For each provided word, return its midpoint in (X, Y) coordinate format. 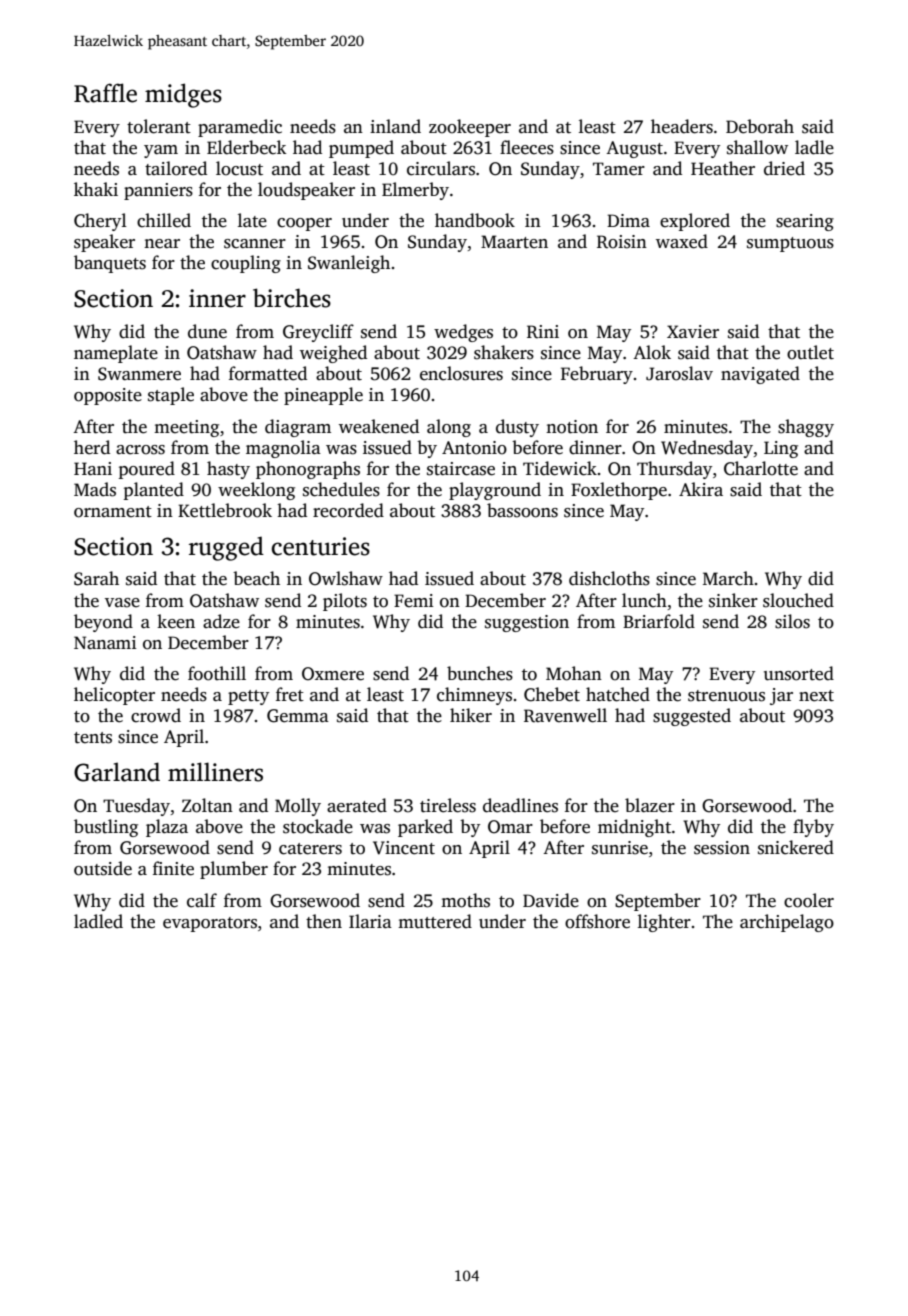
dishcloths (609, 578)
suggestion (527, 623)
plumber (234, 870)
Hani (93, 468)
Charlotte (761, 468)
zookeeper (470, 128)
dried (784, 168)
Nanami (105, 642)
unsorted (799, 673)
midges (183, 95)
